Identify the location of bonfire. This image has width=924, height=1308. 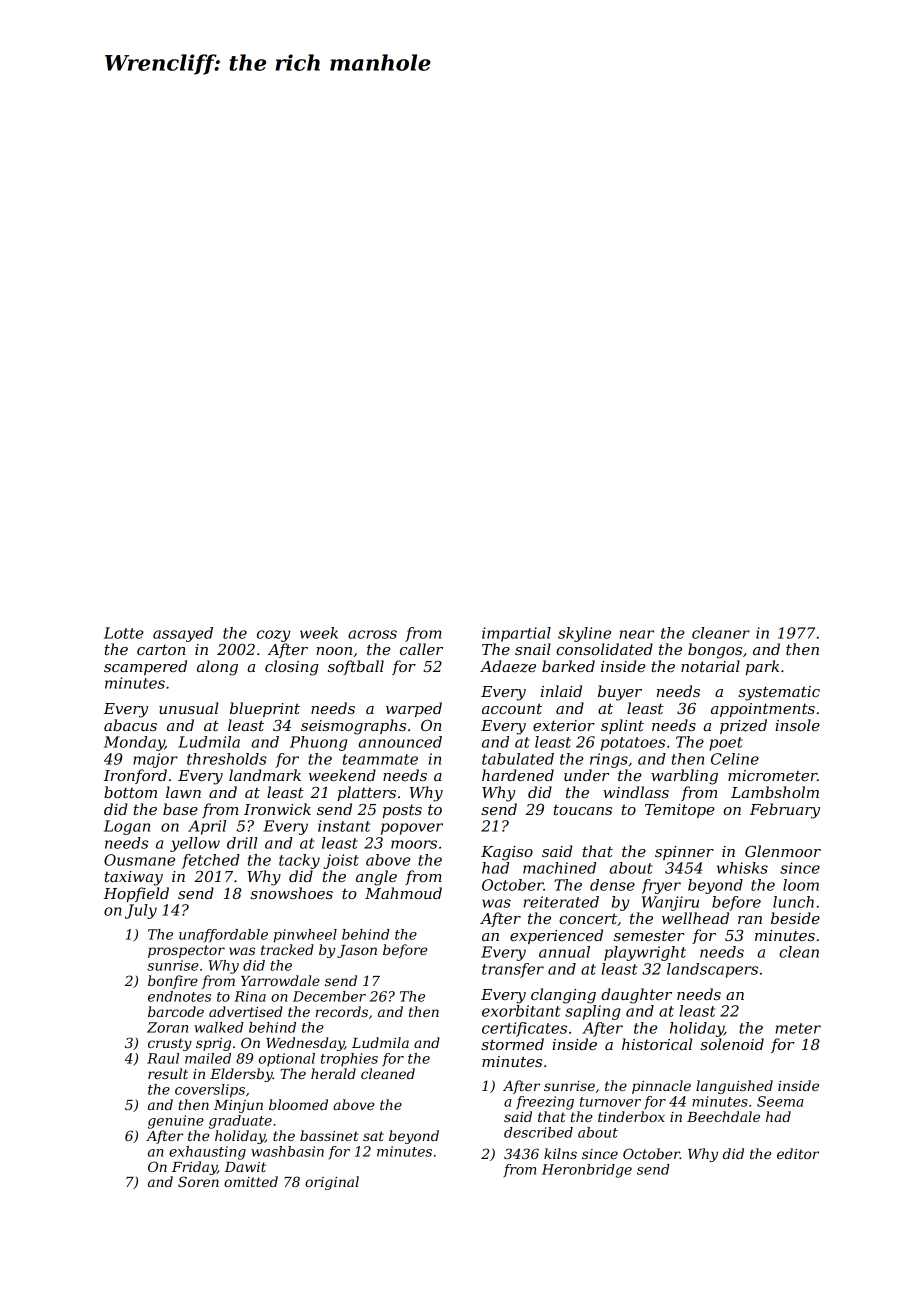
(173, 982).
